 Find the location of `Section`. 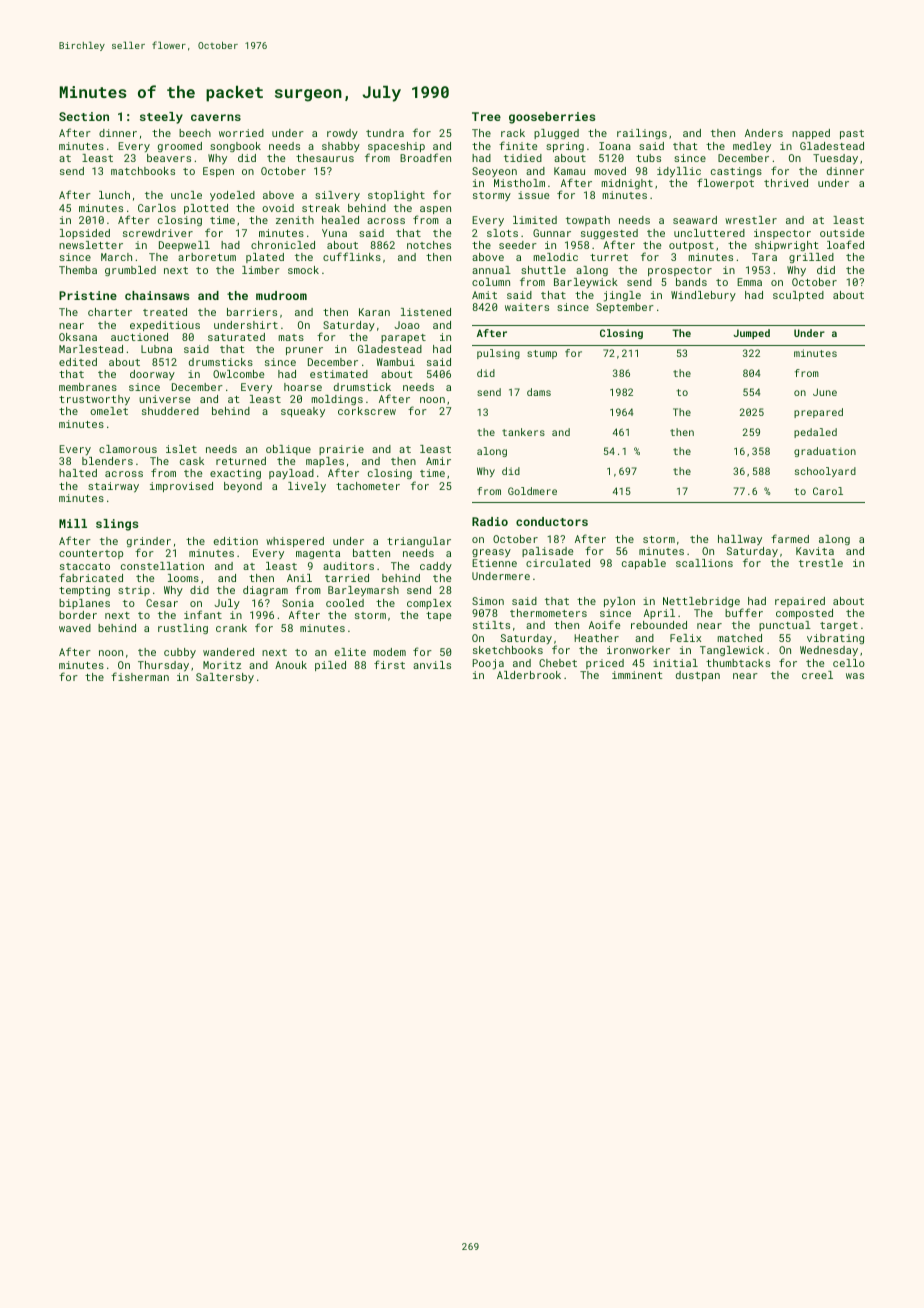

Section is located at coordinates (84, 116).
